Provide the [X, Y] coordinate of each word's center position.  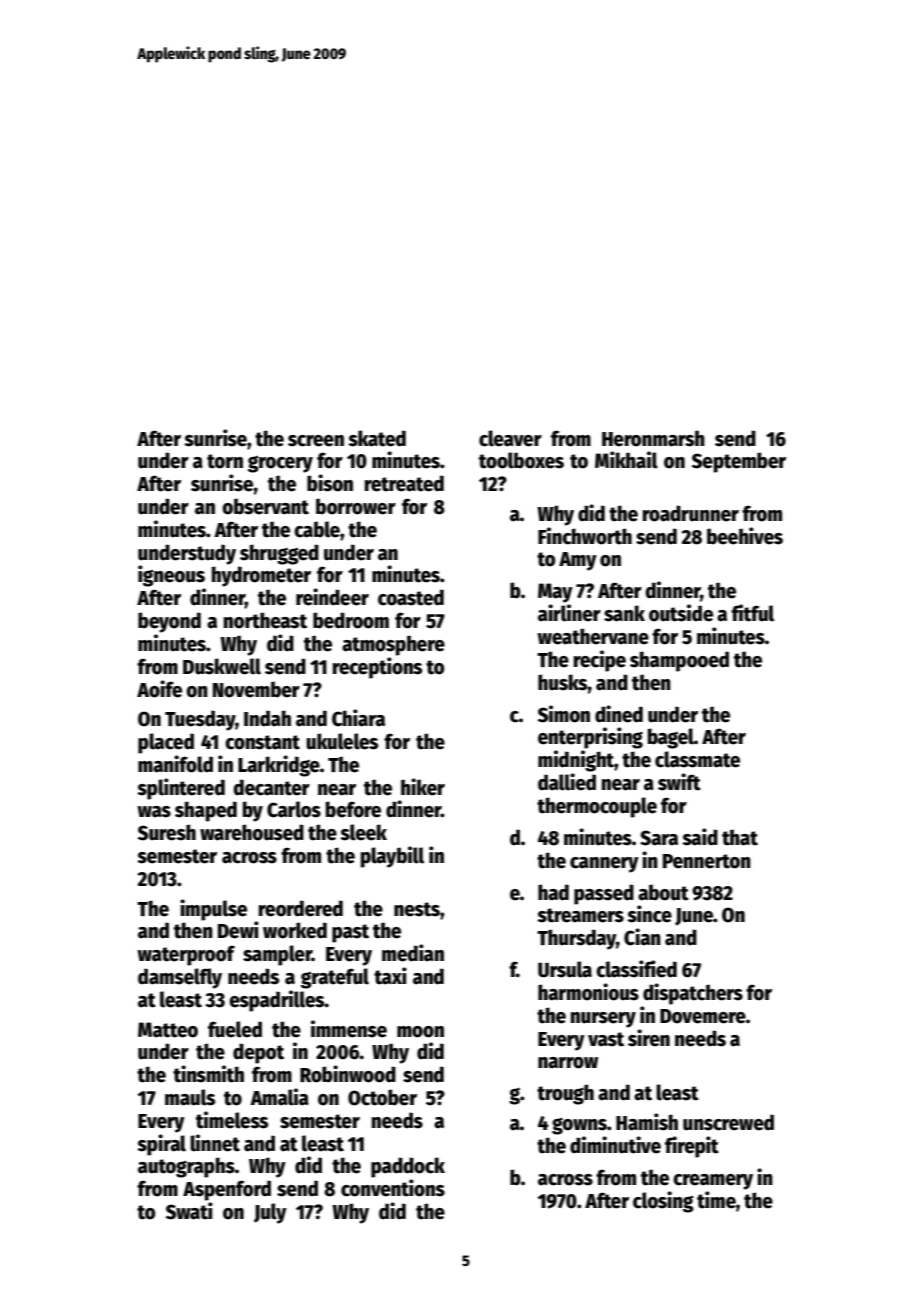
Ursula [565, 969]
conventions [393, 1188]
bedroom [351, 620]
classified [636, 969]
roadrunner [691, 513]
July [270, 1213]
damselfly [180, 978]
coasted [411, 597]
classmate [697, 759]
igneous [171, 576]
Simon [564, 714]
